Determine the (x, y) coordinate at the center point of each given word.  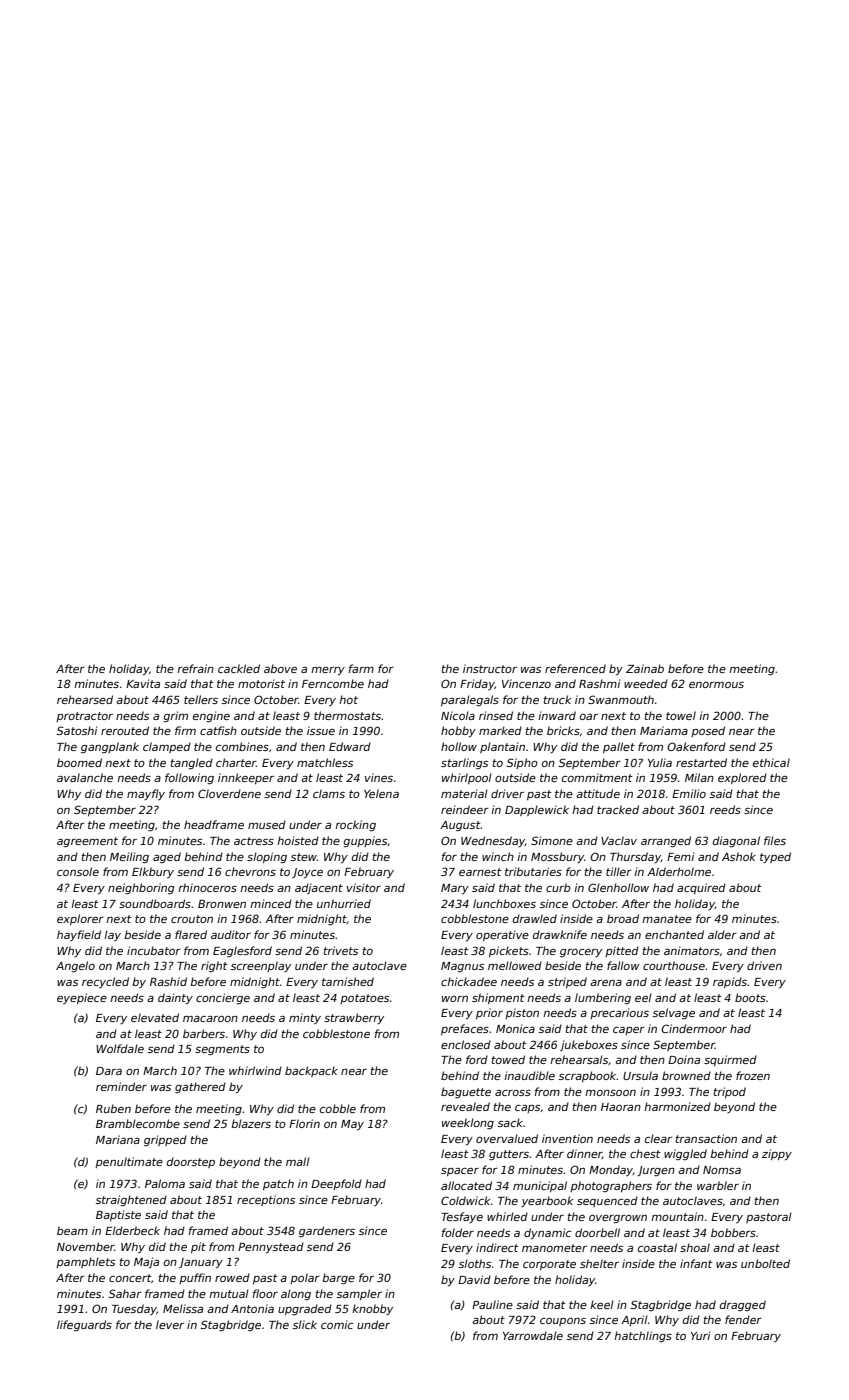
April (634, 1320)
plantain (502, 747)
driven (764, 965)
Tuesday (134, 1309)
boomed (79, 762)
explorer (80, 919)
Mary (455, 889)
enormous (716, 685)
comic (337, 1324)
